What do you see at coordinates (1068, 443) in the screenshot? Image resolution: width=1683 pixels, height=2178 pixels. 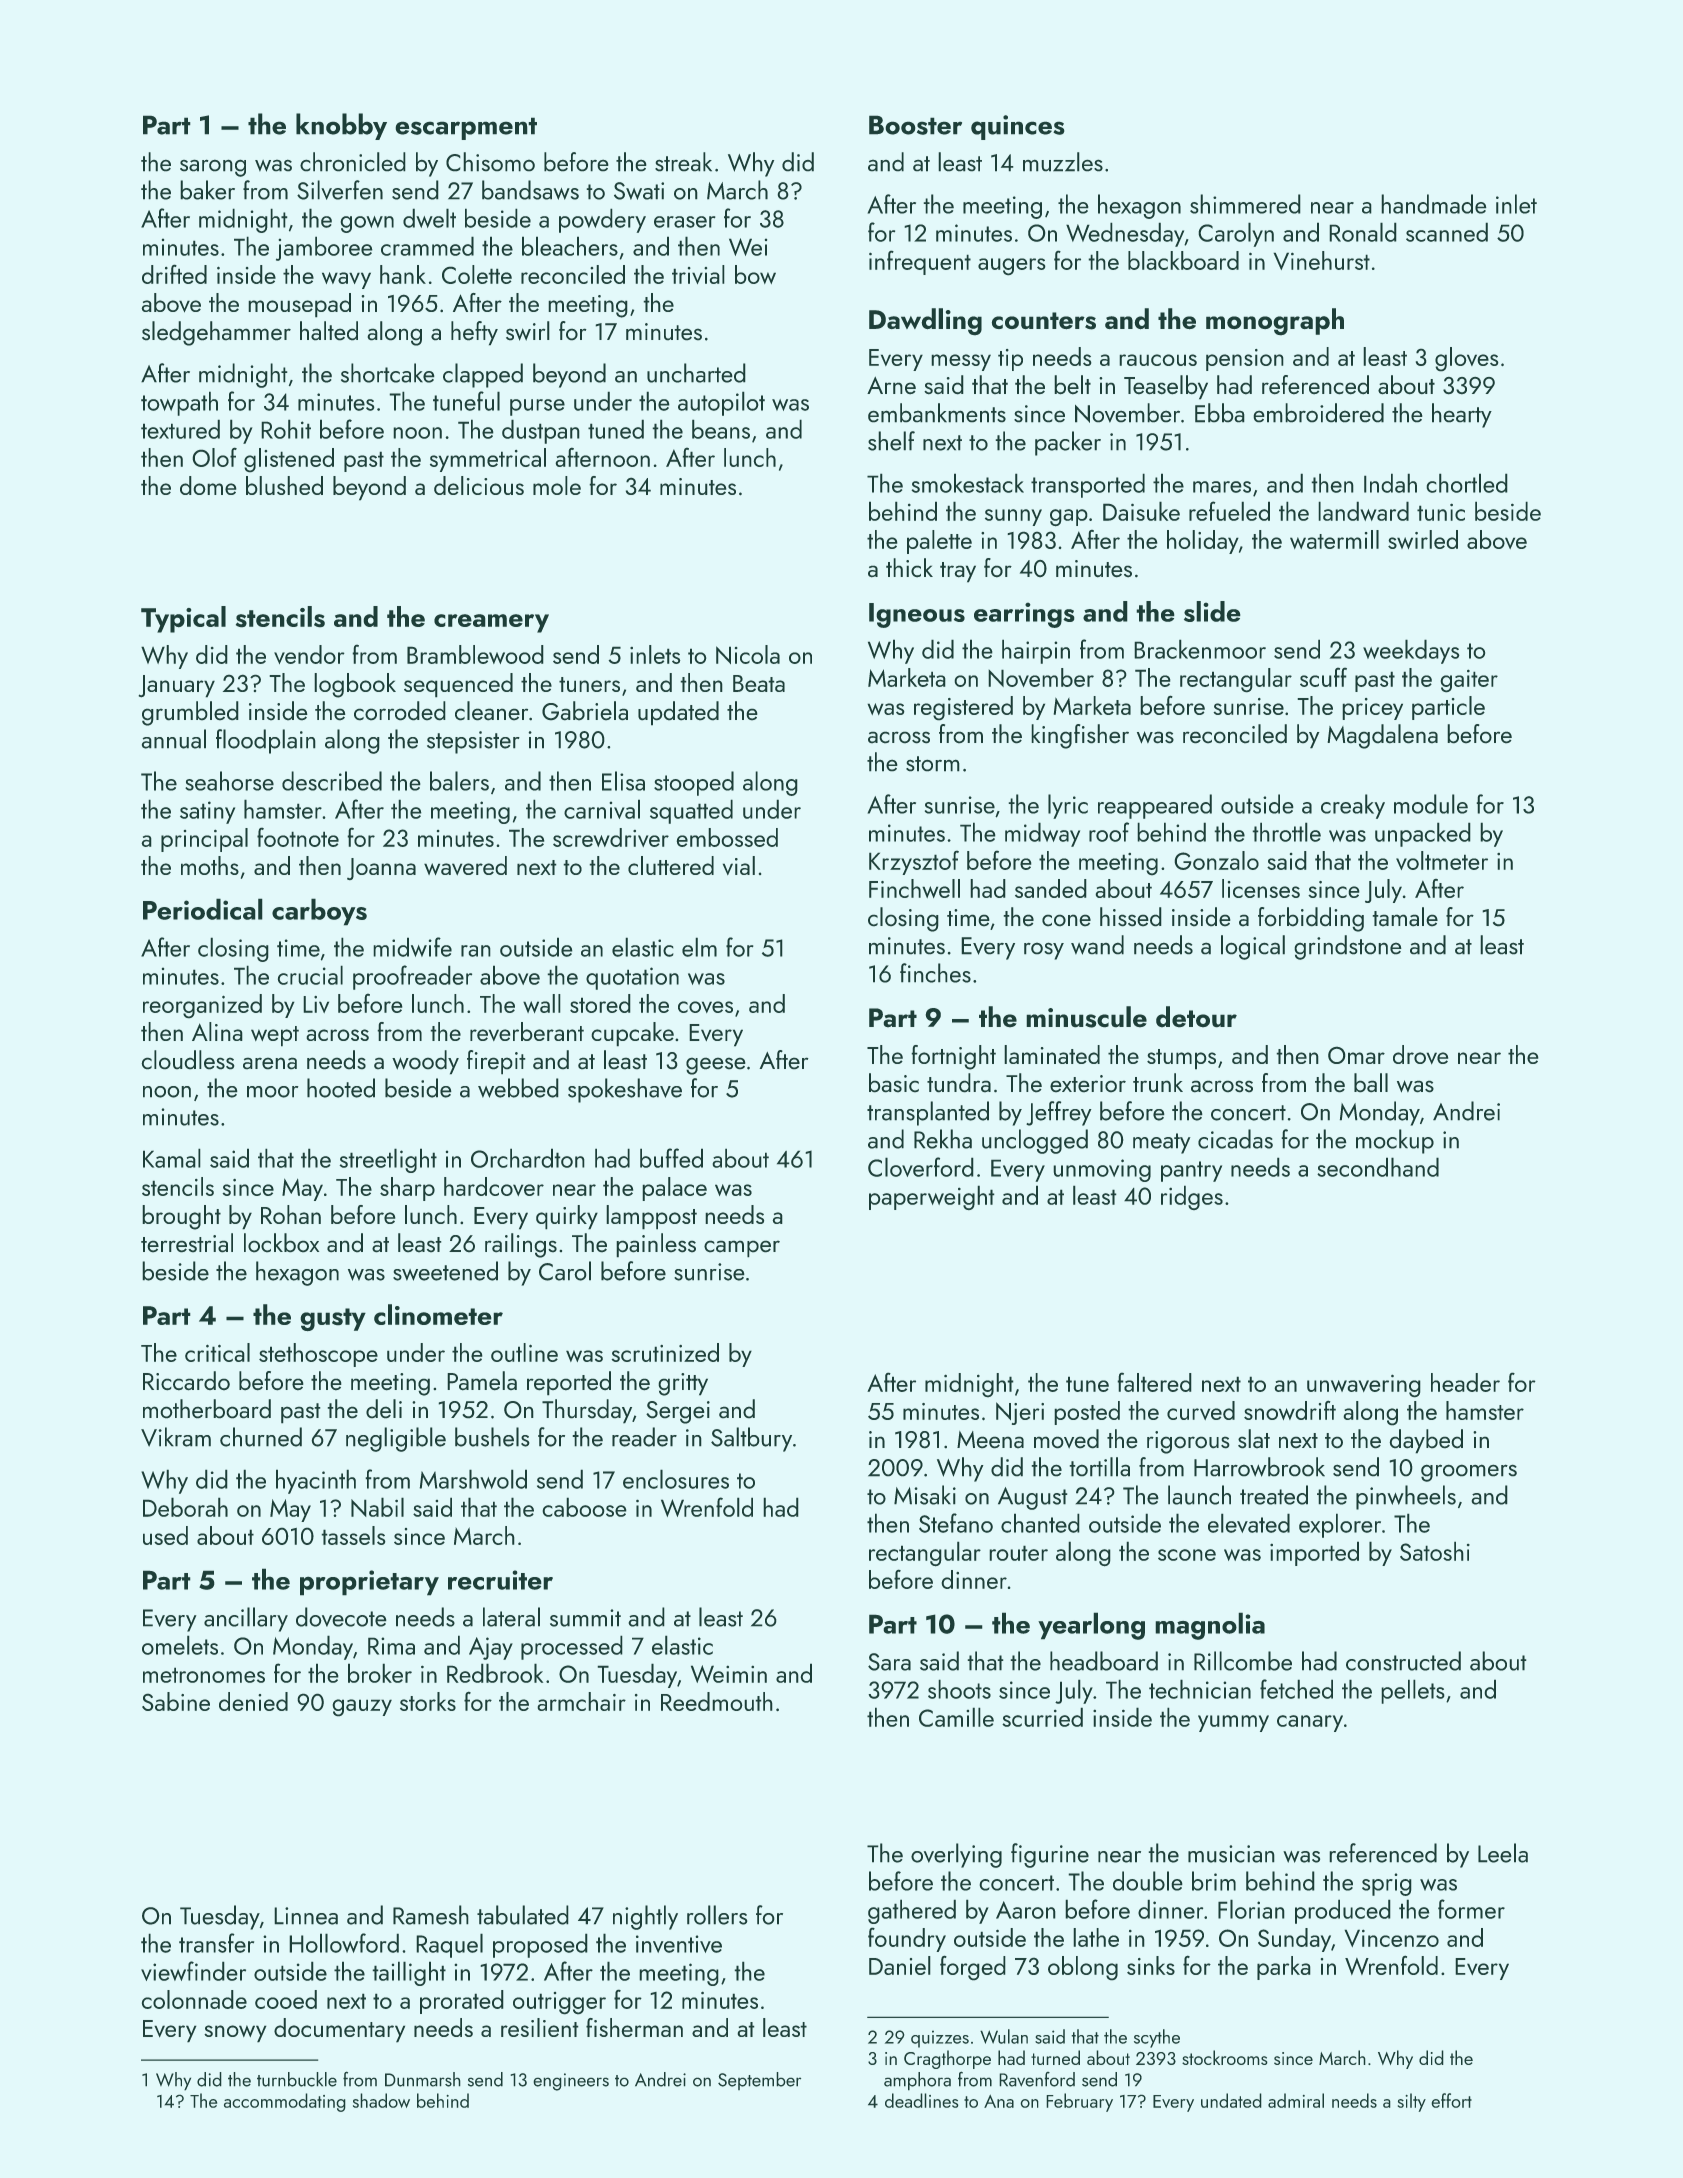 I see `packer` at bounding box center [1068, 443].
